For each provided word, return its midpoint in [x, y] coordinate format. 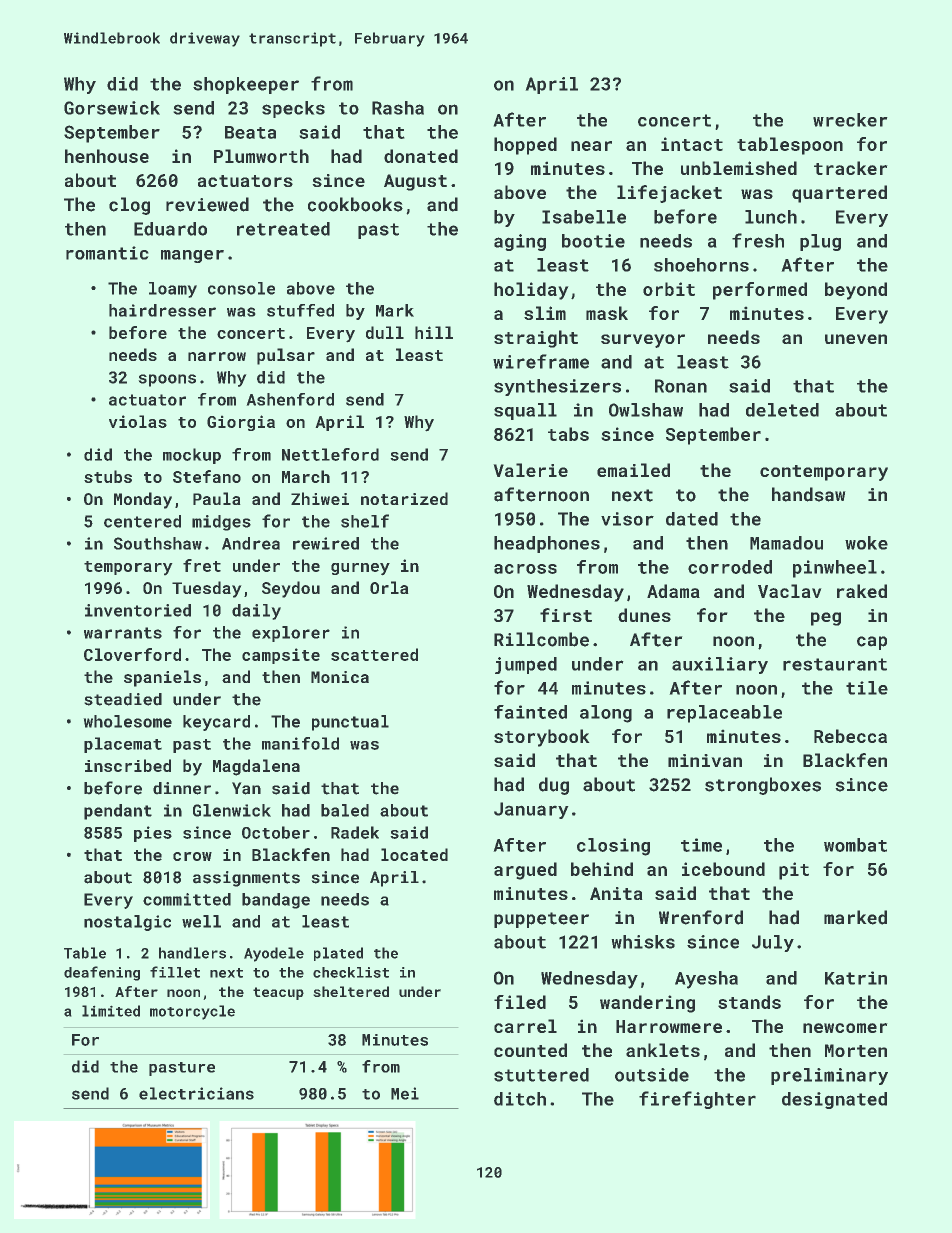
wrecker [850, 120]
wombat [855, 845]
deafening [102, 973]
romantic [107, 253]
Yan [246, 788]
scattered [374, 654]
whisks [643, 942]
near [591, 146]
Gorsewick [112, 108]
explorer [291, 634]
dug [554, 786]
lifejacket [669, 194]
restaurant [835, 664]
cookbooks [355, 204]
